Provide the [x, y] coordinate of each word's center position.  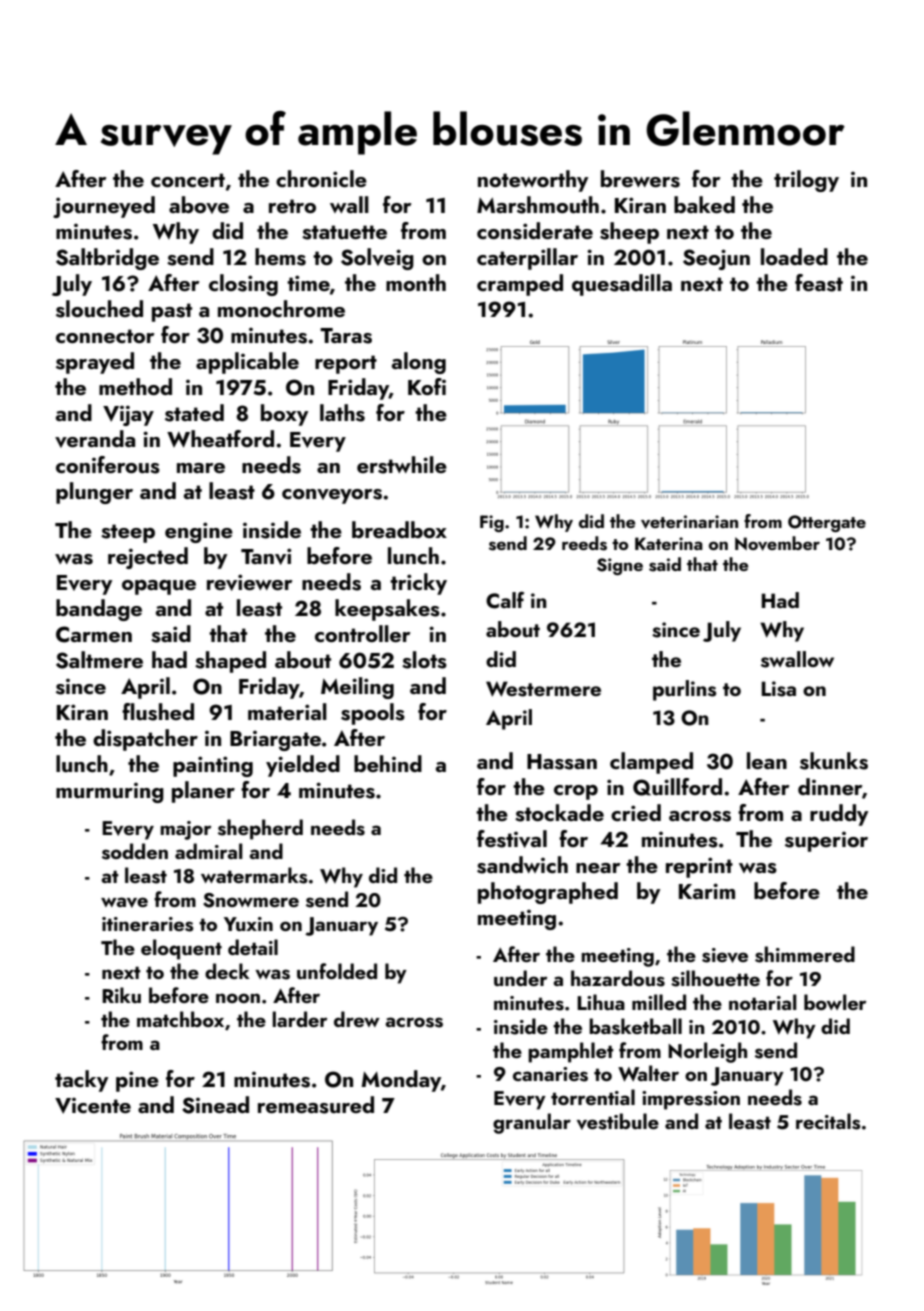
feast [819, 283]
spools [373, 714]
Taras [346, 336]
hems [280, 257]
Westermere [543, 689]
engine [199, 532]
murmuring [110, 793]
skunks [834, 761]
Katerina [669, 543]
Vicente [93, 1106]
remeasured [316, 1105]
